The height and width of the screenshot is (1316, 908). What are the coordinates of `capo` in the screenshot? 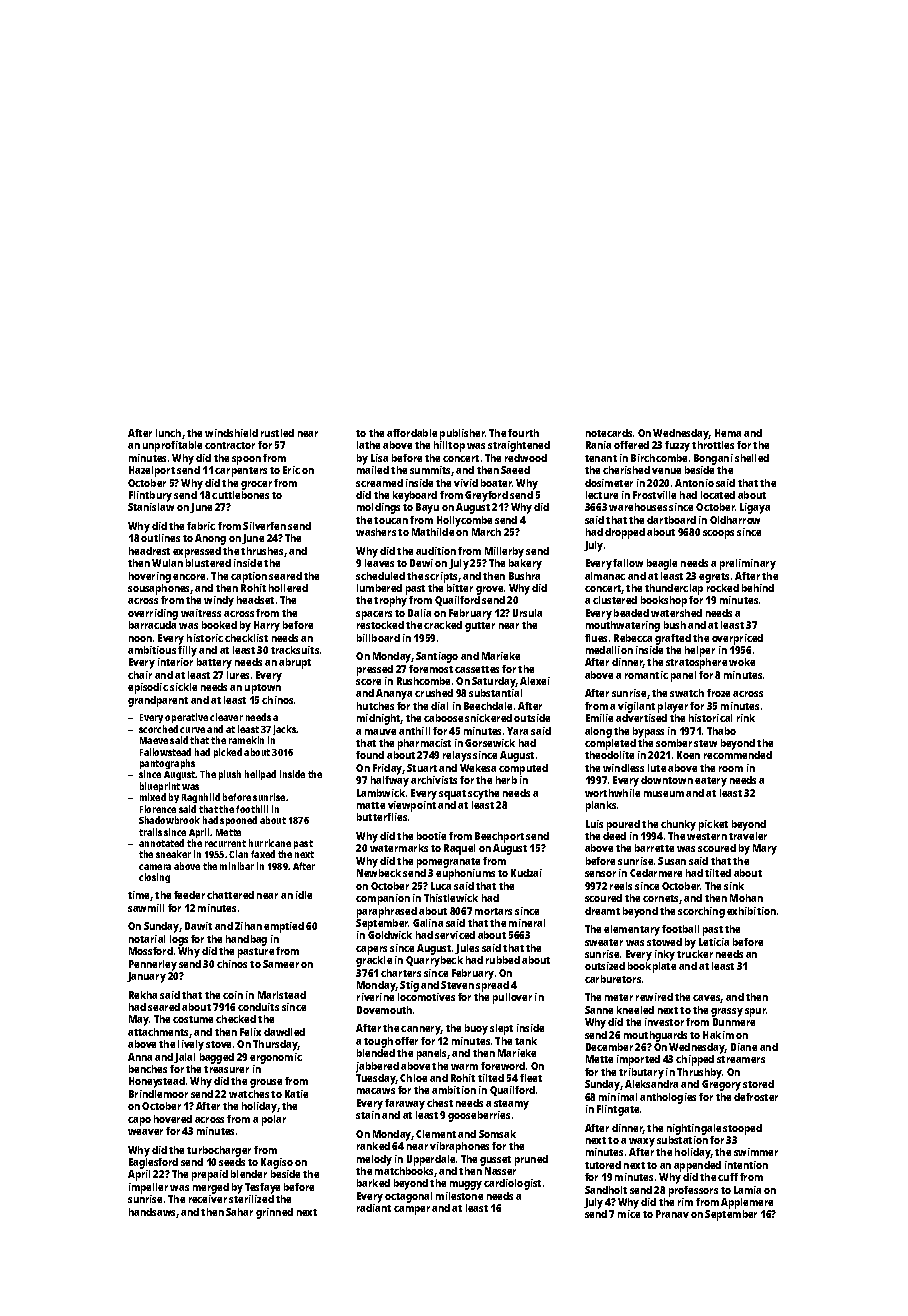 It's located at (139, 1121).
